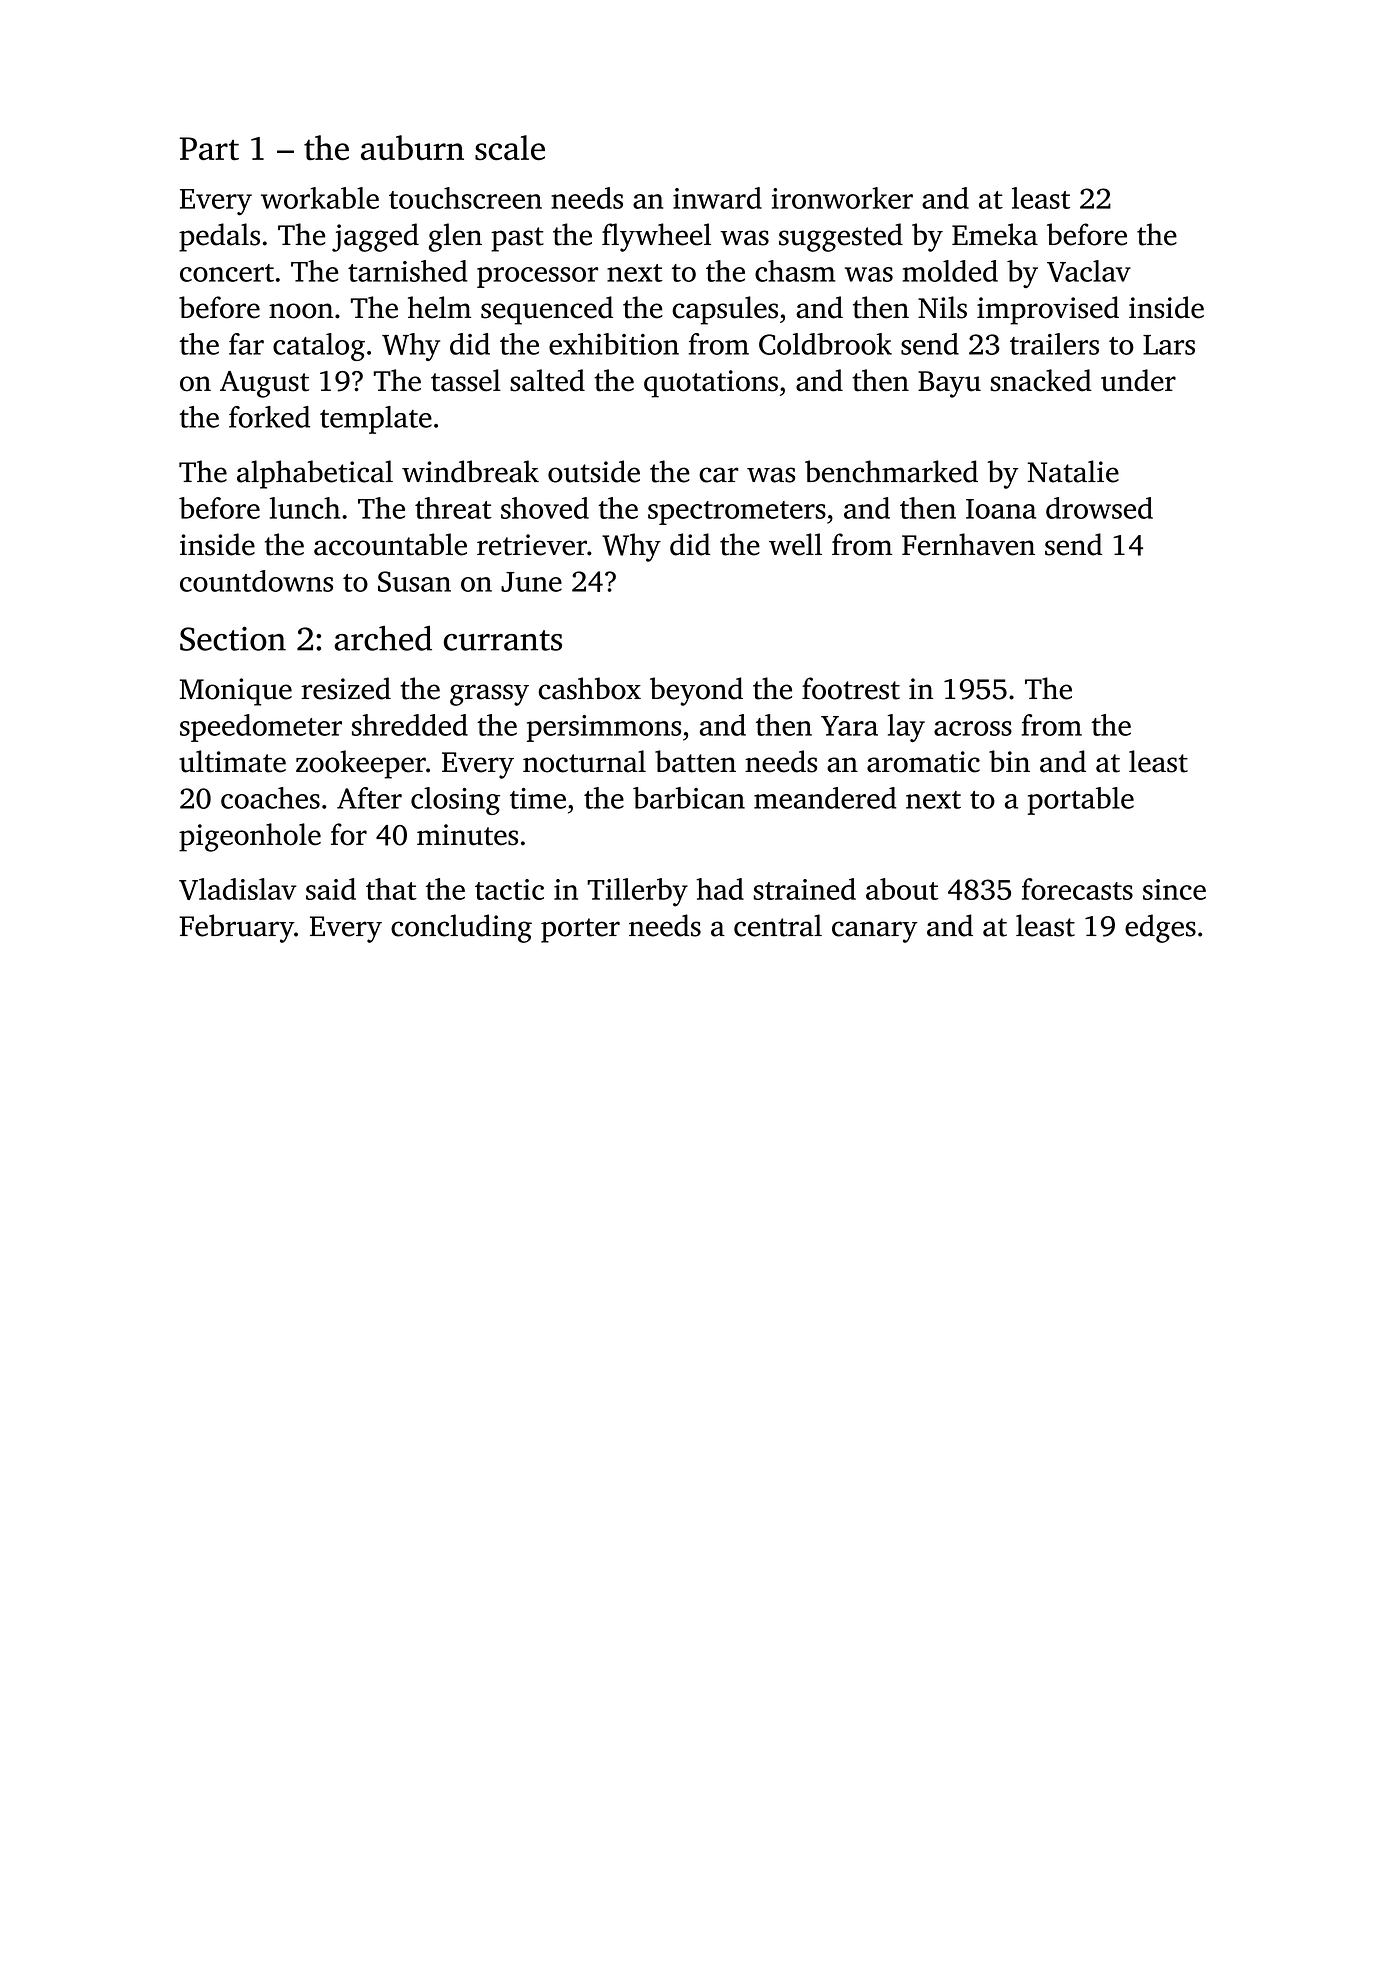 This image has height=1969, width=1386. I want to click on concluding, so click(461, 928).
